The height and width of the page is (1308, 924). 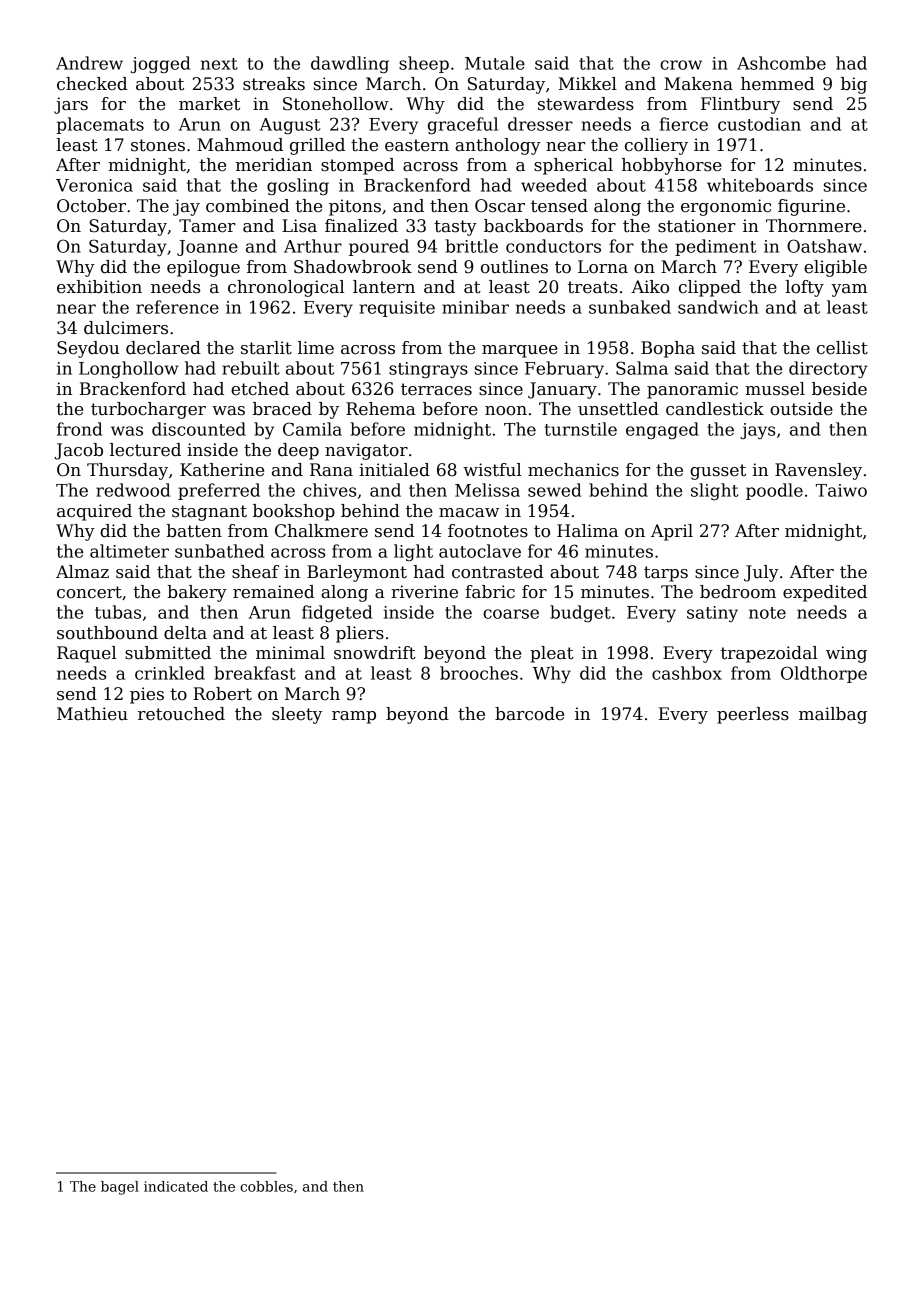 What do you see at coordinates (587, 531) in the page?
I see `Halima` at bounding box center [587, 531].
